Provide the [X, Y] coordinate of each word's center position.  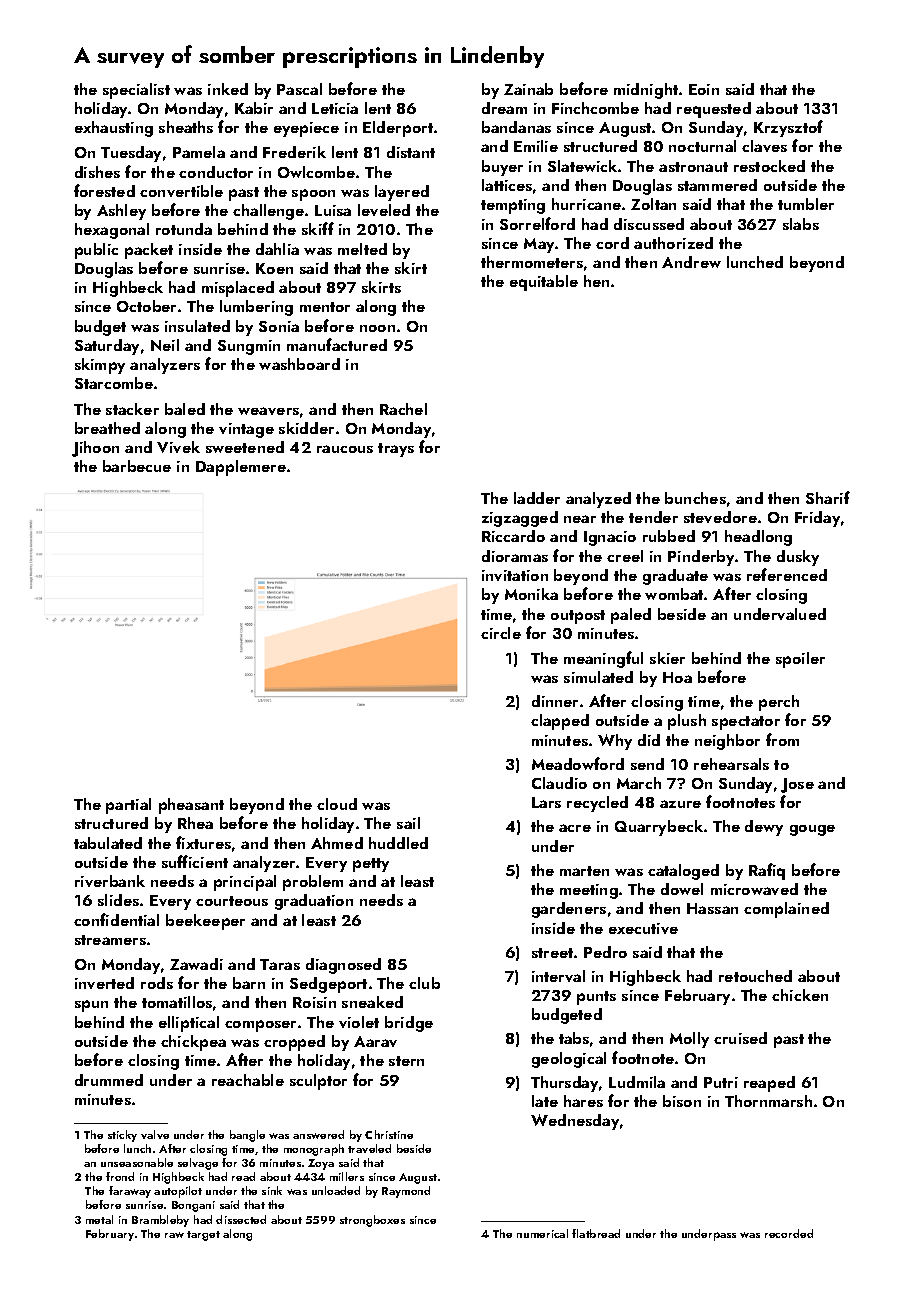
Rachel [403, 409]
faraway [130, 1192]
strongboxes [372, 1221]
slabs [801, 224]
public [96, 251]
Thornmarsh [768, 1101]
